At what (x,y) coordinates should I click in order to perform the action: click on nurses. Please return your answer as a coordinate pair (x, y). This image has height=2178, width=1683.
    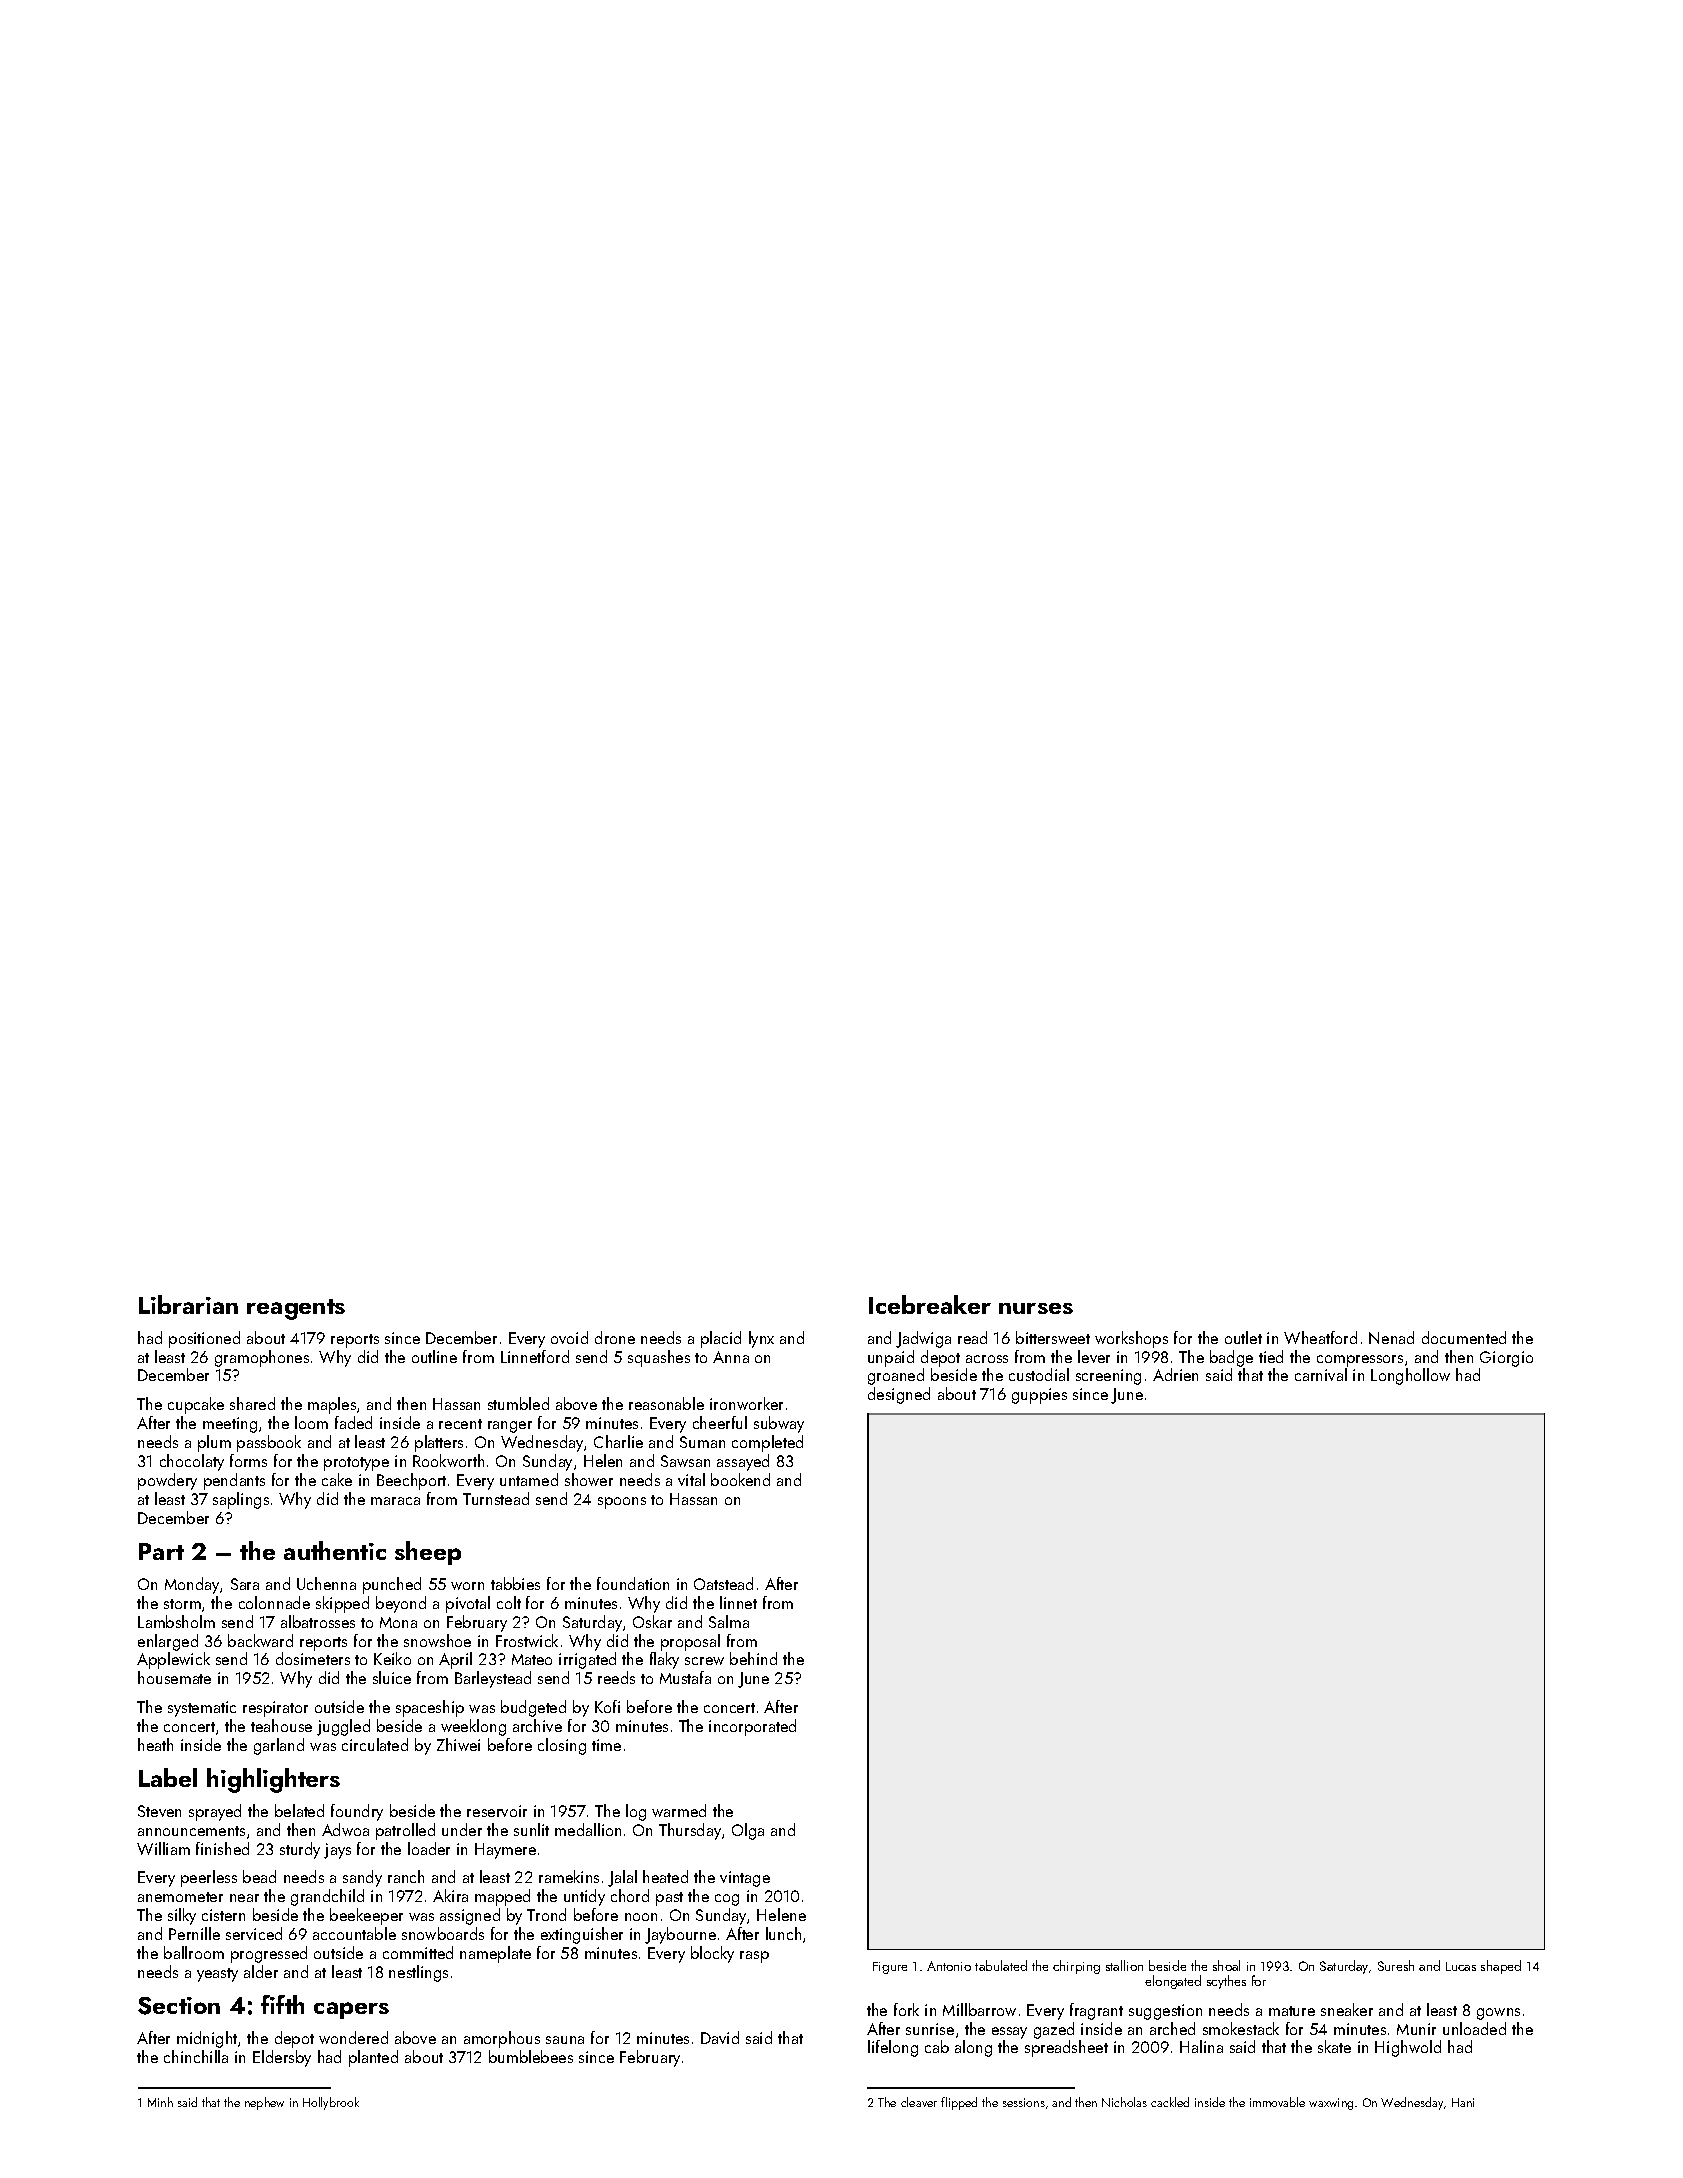
    Looking at the image, I should click on (1036, 1308).
